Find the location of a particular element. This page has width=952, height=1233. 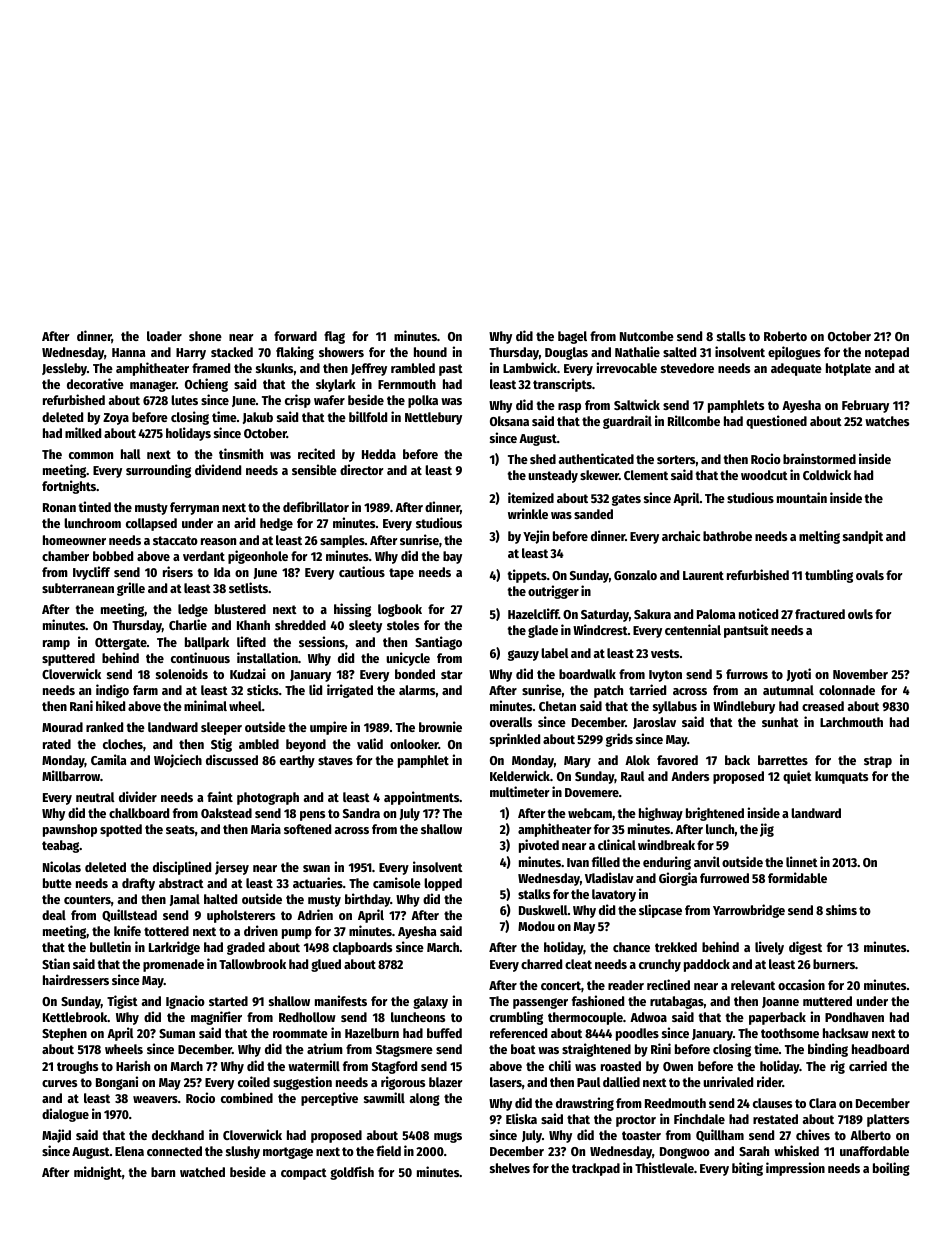

glade is located at coordinates (543, 631).
